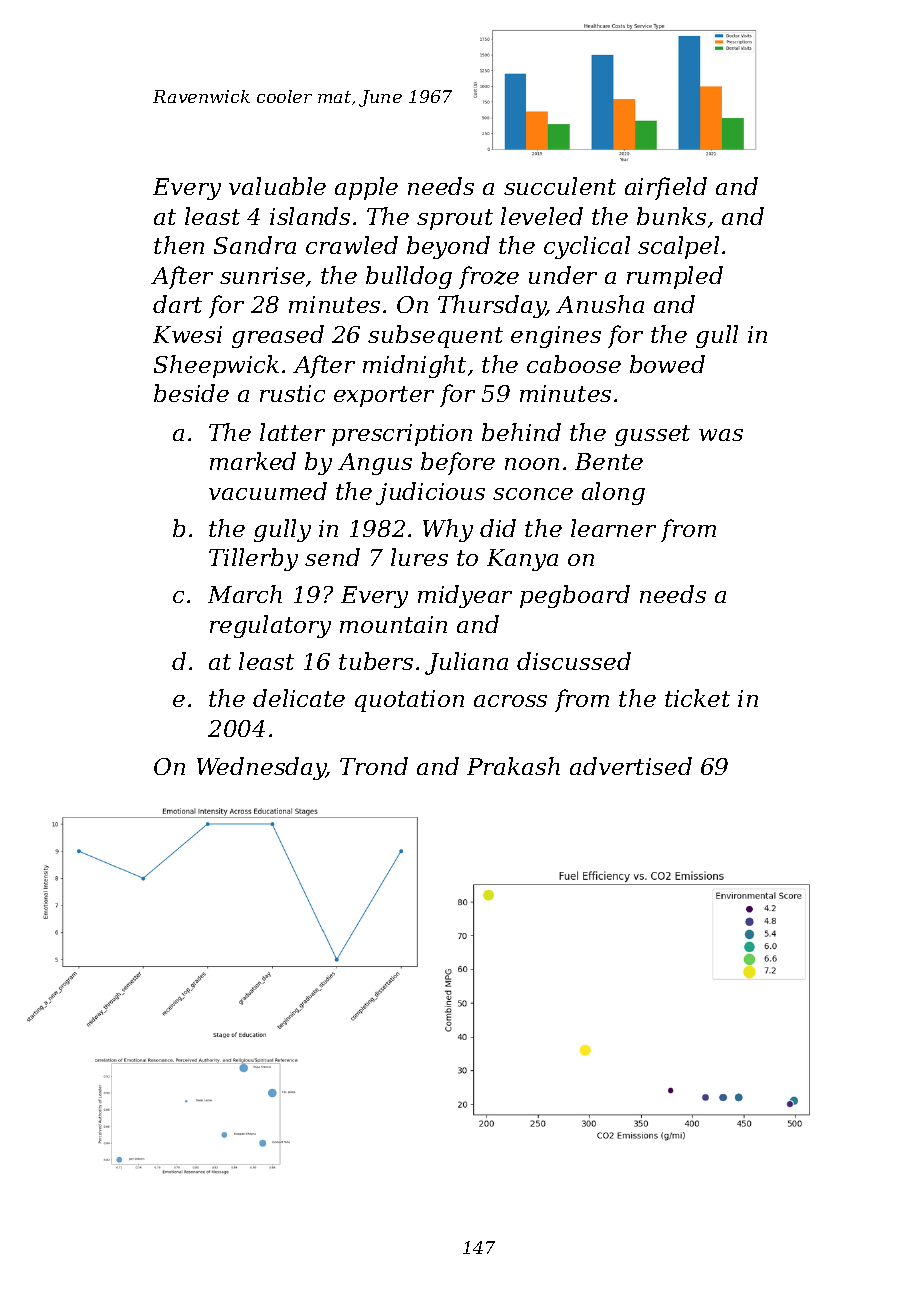  What do you see at coordinates (374, 766) in the screenshot?
I see `Trond` at bounding box center [374, 766].
